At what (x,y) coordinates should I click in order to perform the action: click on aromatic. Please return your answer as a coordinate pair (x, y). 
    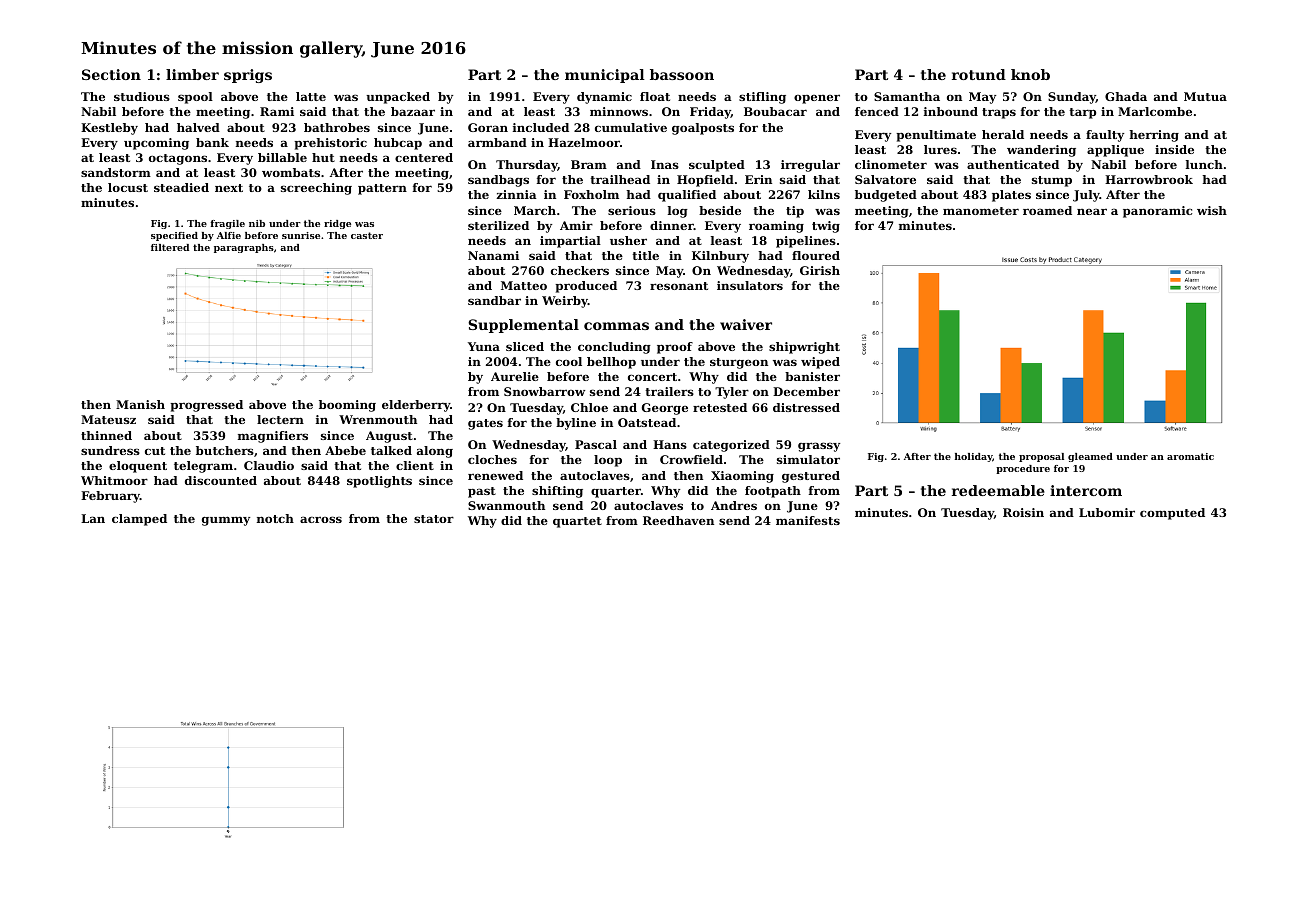
    Looking at the image, I should click on (1190, 456).
